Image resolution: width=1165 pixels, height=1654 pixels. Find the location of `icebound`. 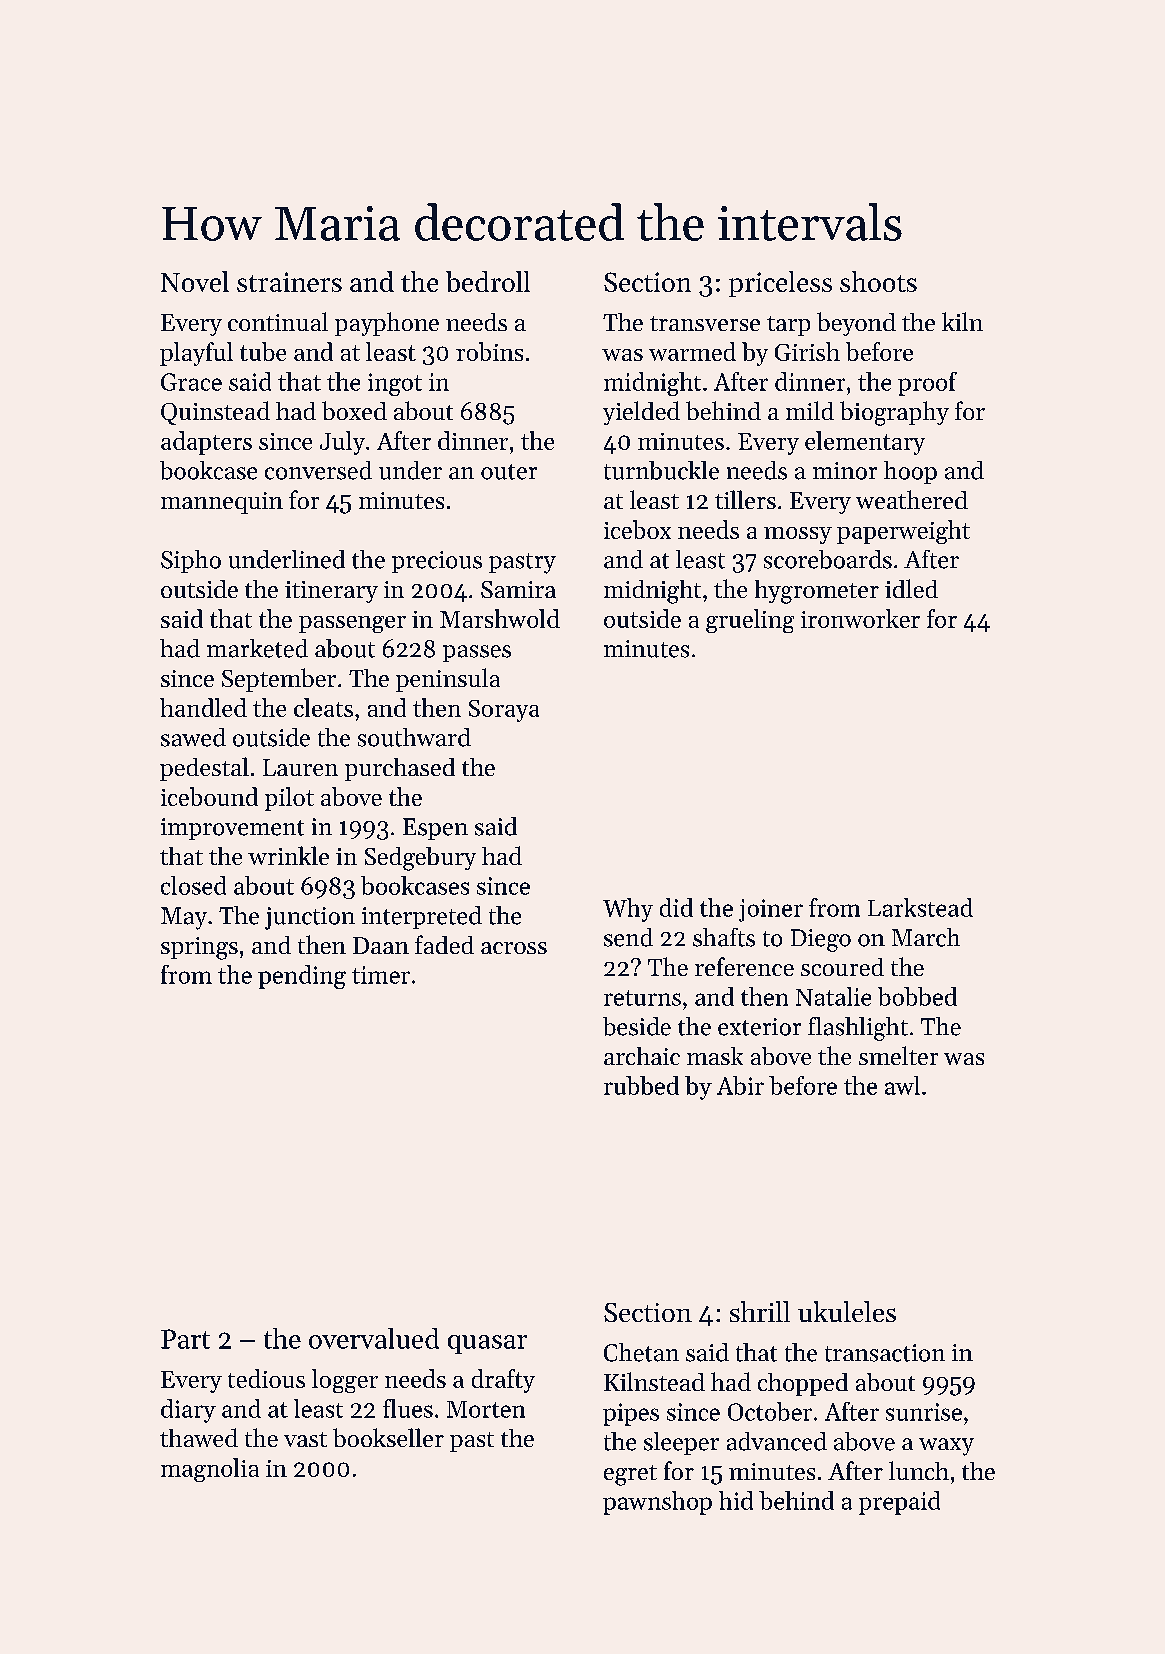

icebound is located at coordinates (209, 796).
